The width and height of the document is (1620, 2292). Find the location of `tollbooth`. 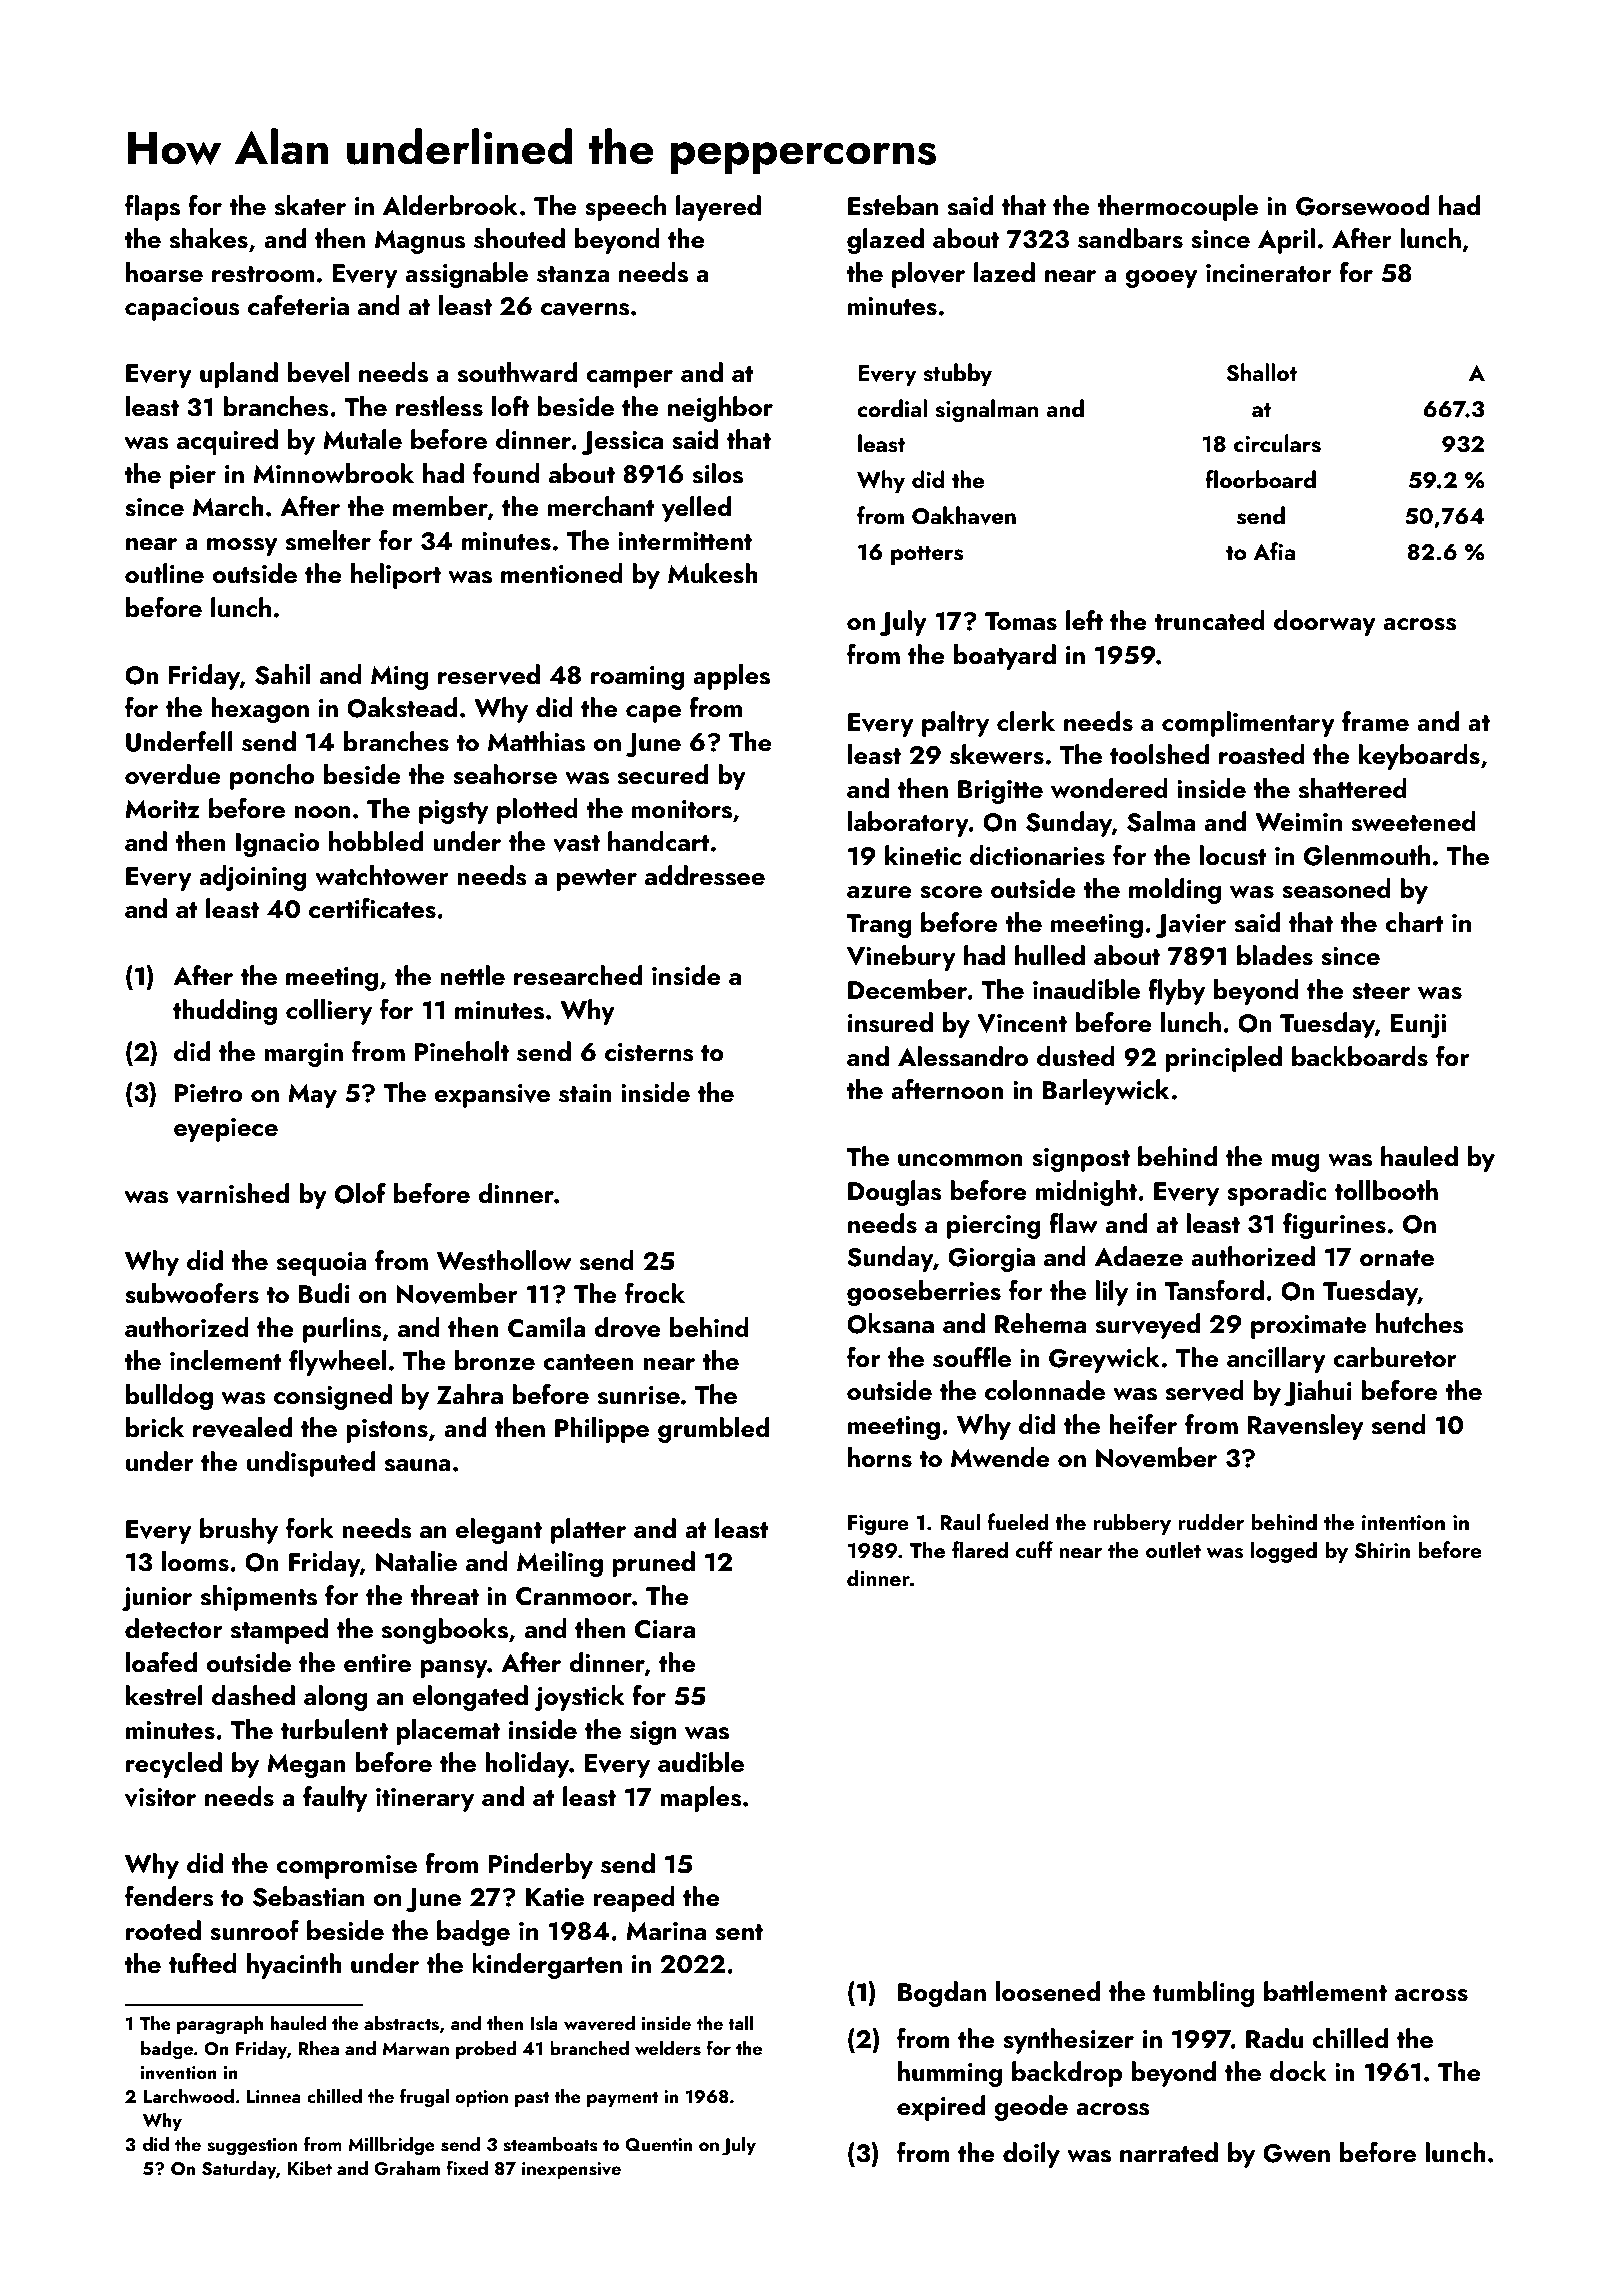

tollbooth is located at coordinates (1386, 1190).
